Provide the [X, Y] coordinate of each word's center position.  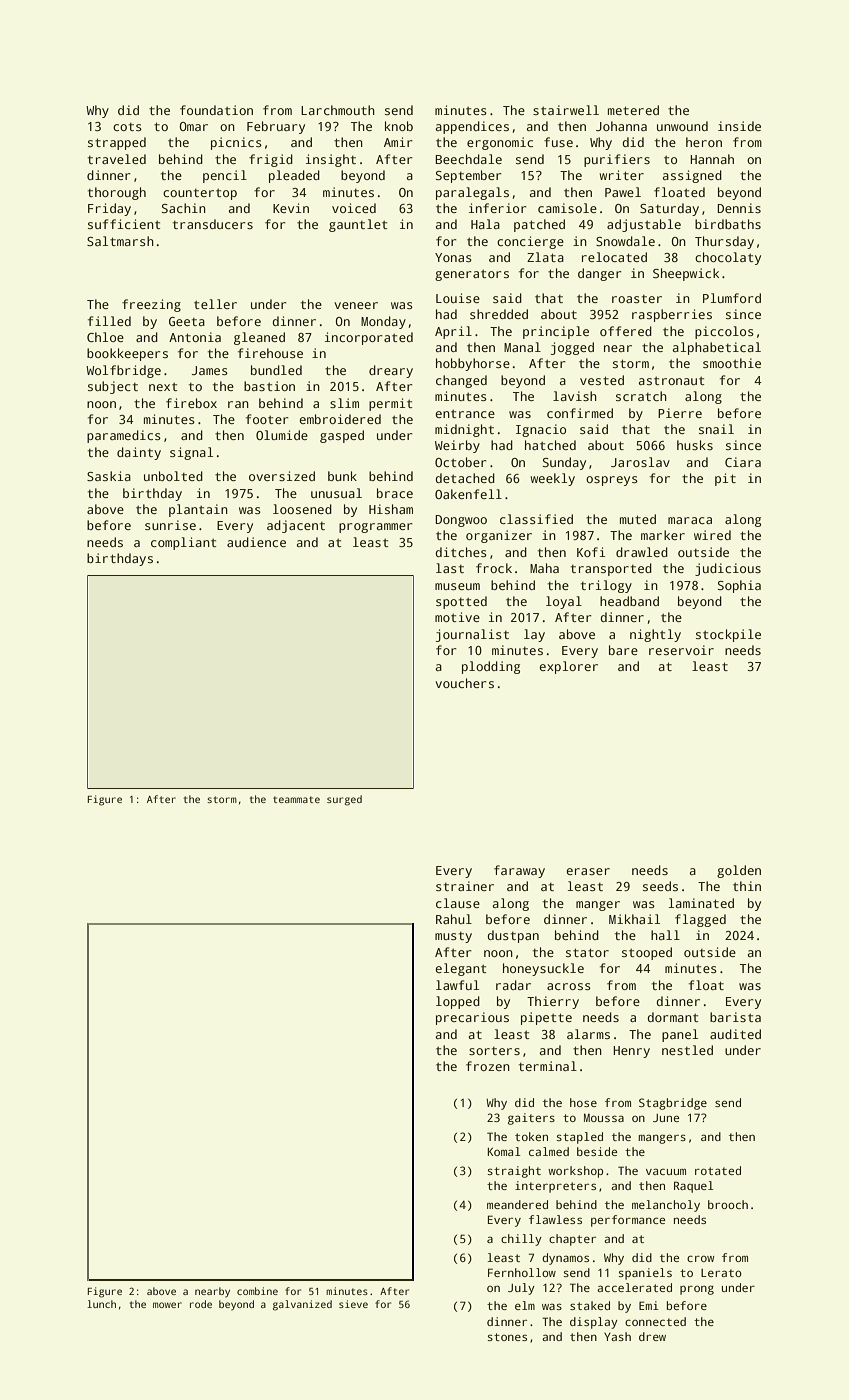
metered [633, 110]
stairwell [566, 110]
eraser [588, 871]
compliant [184, 543]
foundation [216, 110]
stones [507, 1337]
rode [201, 1304]
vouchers [464, 683]
